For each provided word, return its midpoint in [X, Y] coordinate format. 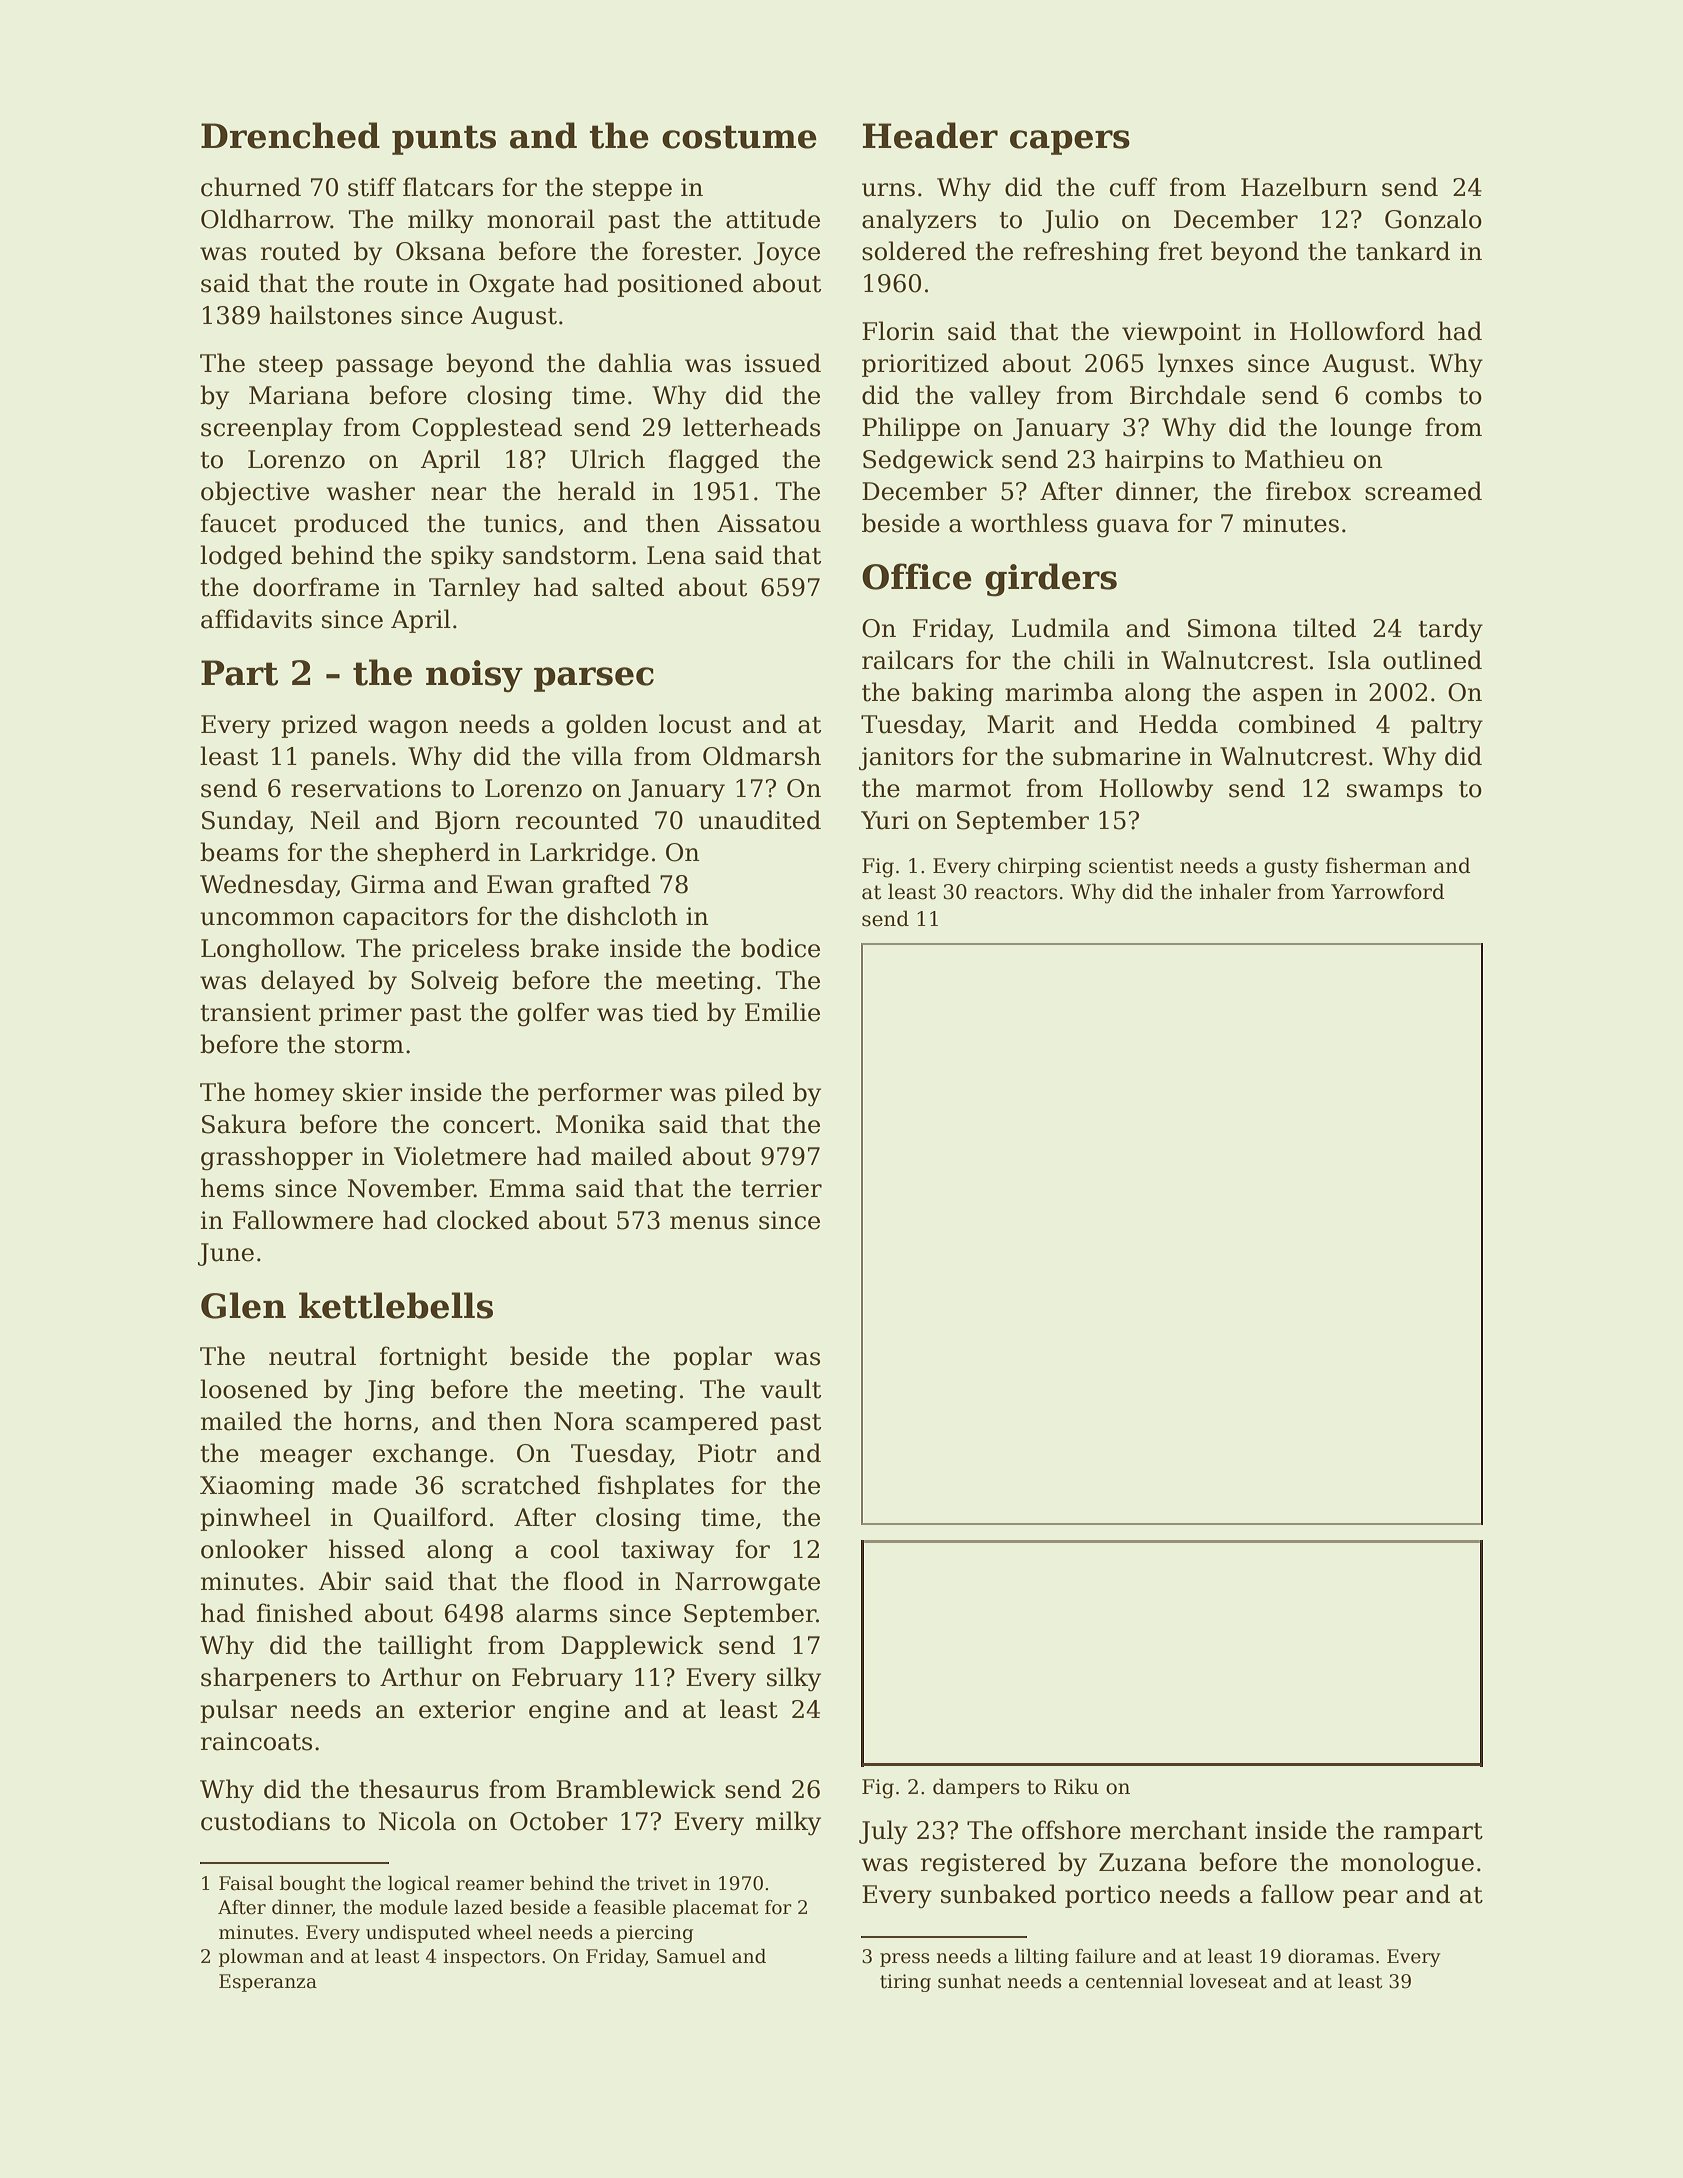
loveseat [1228, 1981]
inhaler [1235, 891]
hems [232, 1188]
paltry [1447, 726]
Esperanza [268, 1983]
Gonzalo [1433, 219]
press [905, 1960]
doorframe [316, 587]
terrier [781, 1188]
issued [783, 363]
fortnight [433, 1358]
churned [251, 187]
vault [790, 1389]
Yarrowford [1388, 891]
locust [695, 724]
